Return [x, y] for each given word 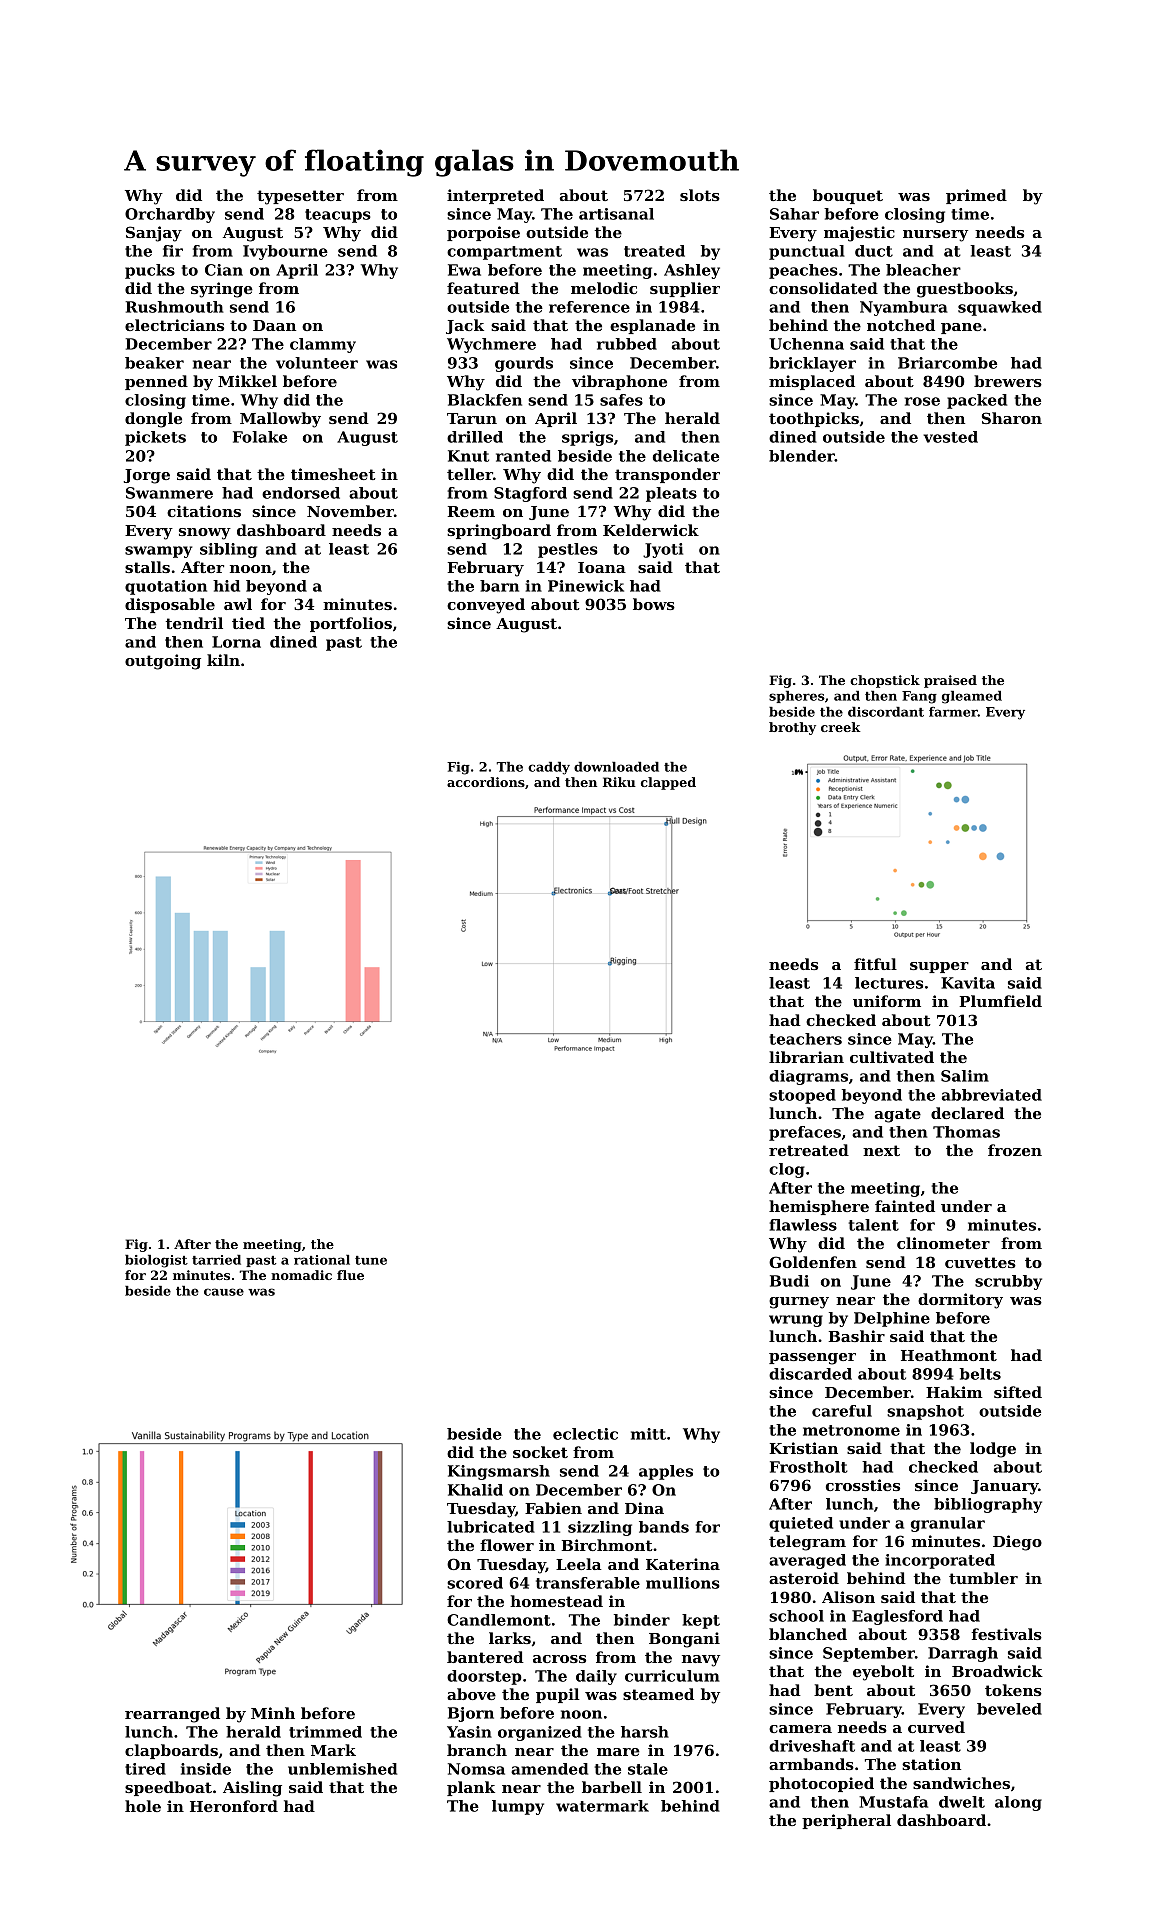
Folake [260, 437]
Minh [273, 1713]
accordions [486, 782]
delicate [686, 456]
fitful [875, 964]
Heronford [234, 1806]
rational [322, 1260]
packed [977, 401]
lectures [889, 983]
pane [961, 328]
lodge [993, 1450]
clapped [668, 783]
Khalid [475, 1490]
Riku [619, 782]
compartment [504, 253]
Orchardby [170, 215]
